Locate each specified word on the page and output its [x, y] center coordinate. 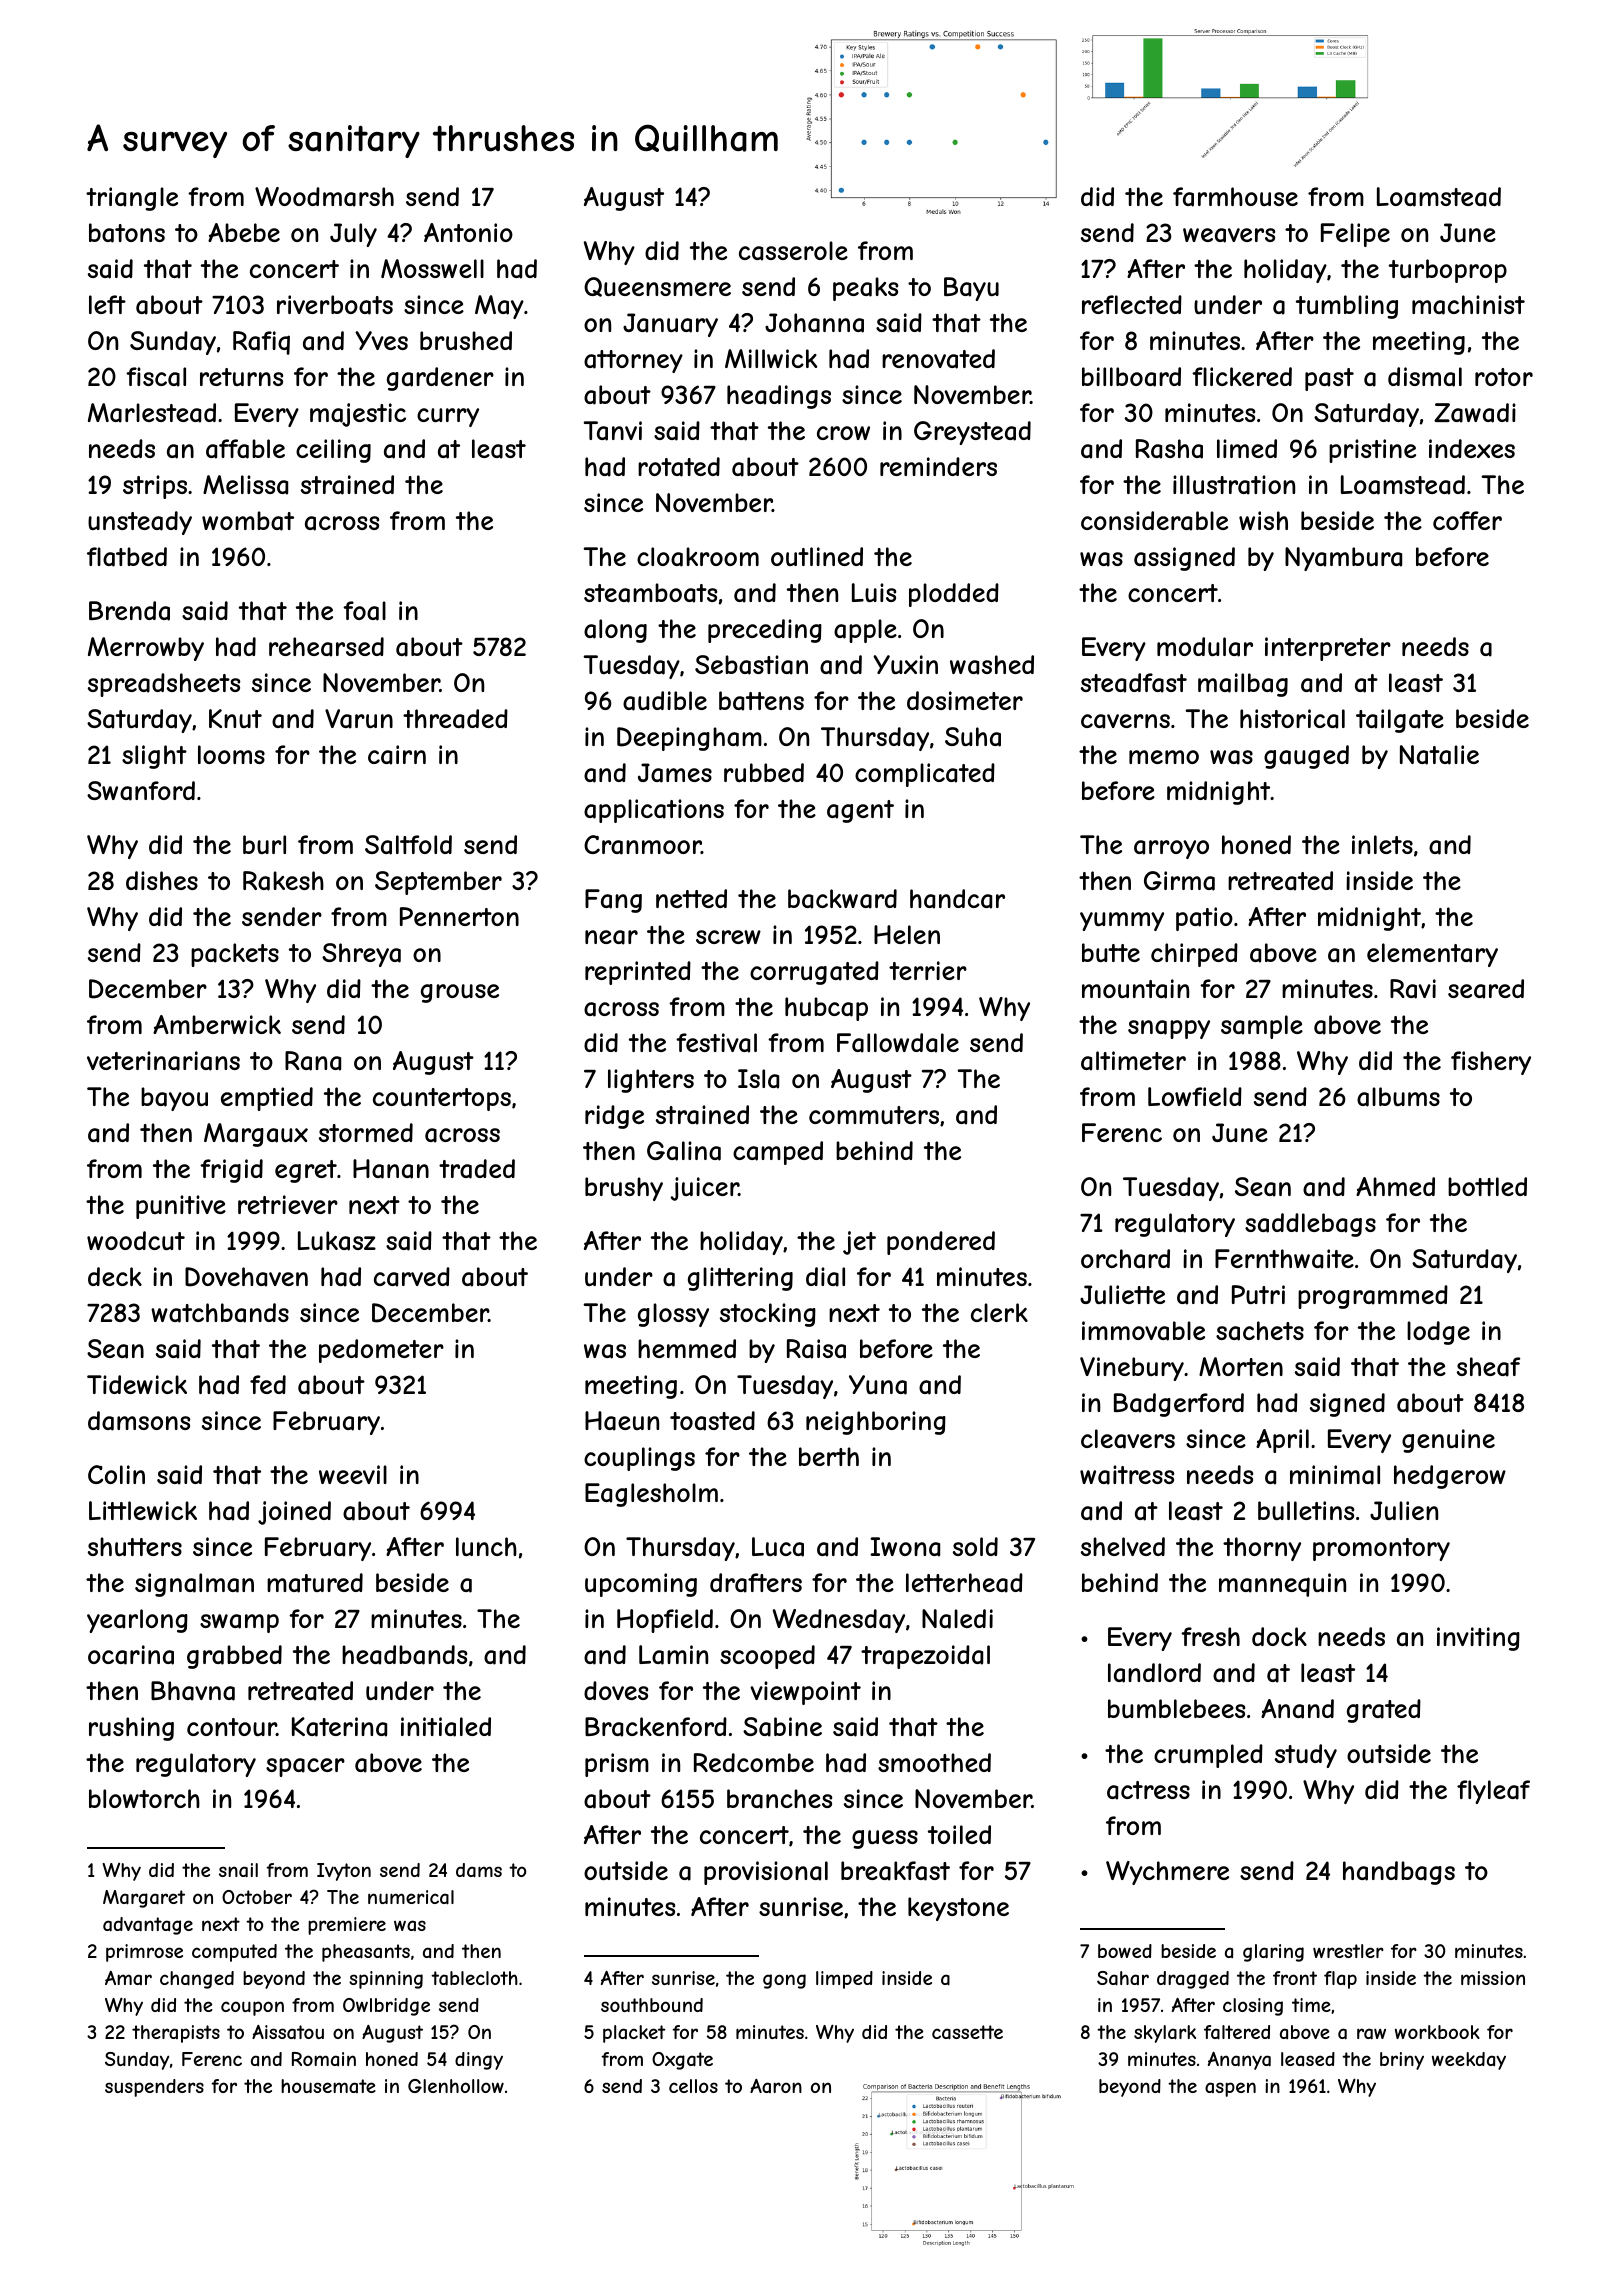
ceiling [333, 451]
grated [1384, 1711]
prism [617, 1765]
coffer [1467, 520]
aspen [1230, 2089]
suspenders [154, 2088]
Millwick [771, 358]
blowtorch [144, 1798]
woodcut [136, 1240]
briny [1402, 2061]
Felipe [1355, 235]
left [107, 304]
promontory [1381, 1549]
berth [829, 1456]
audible [665, 701]
